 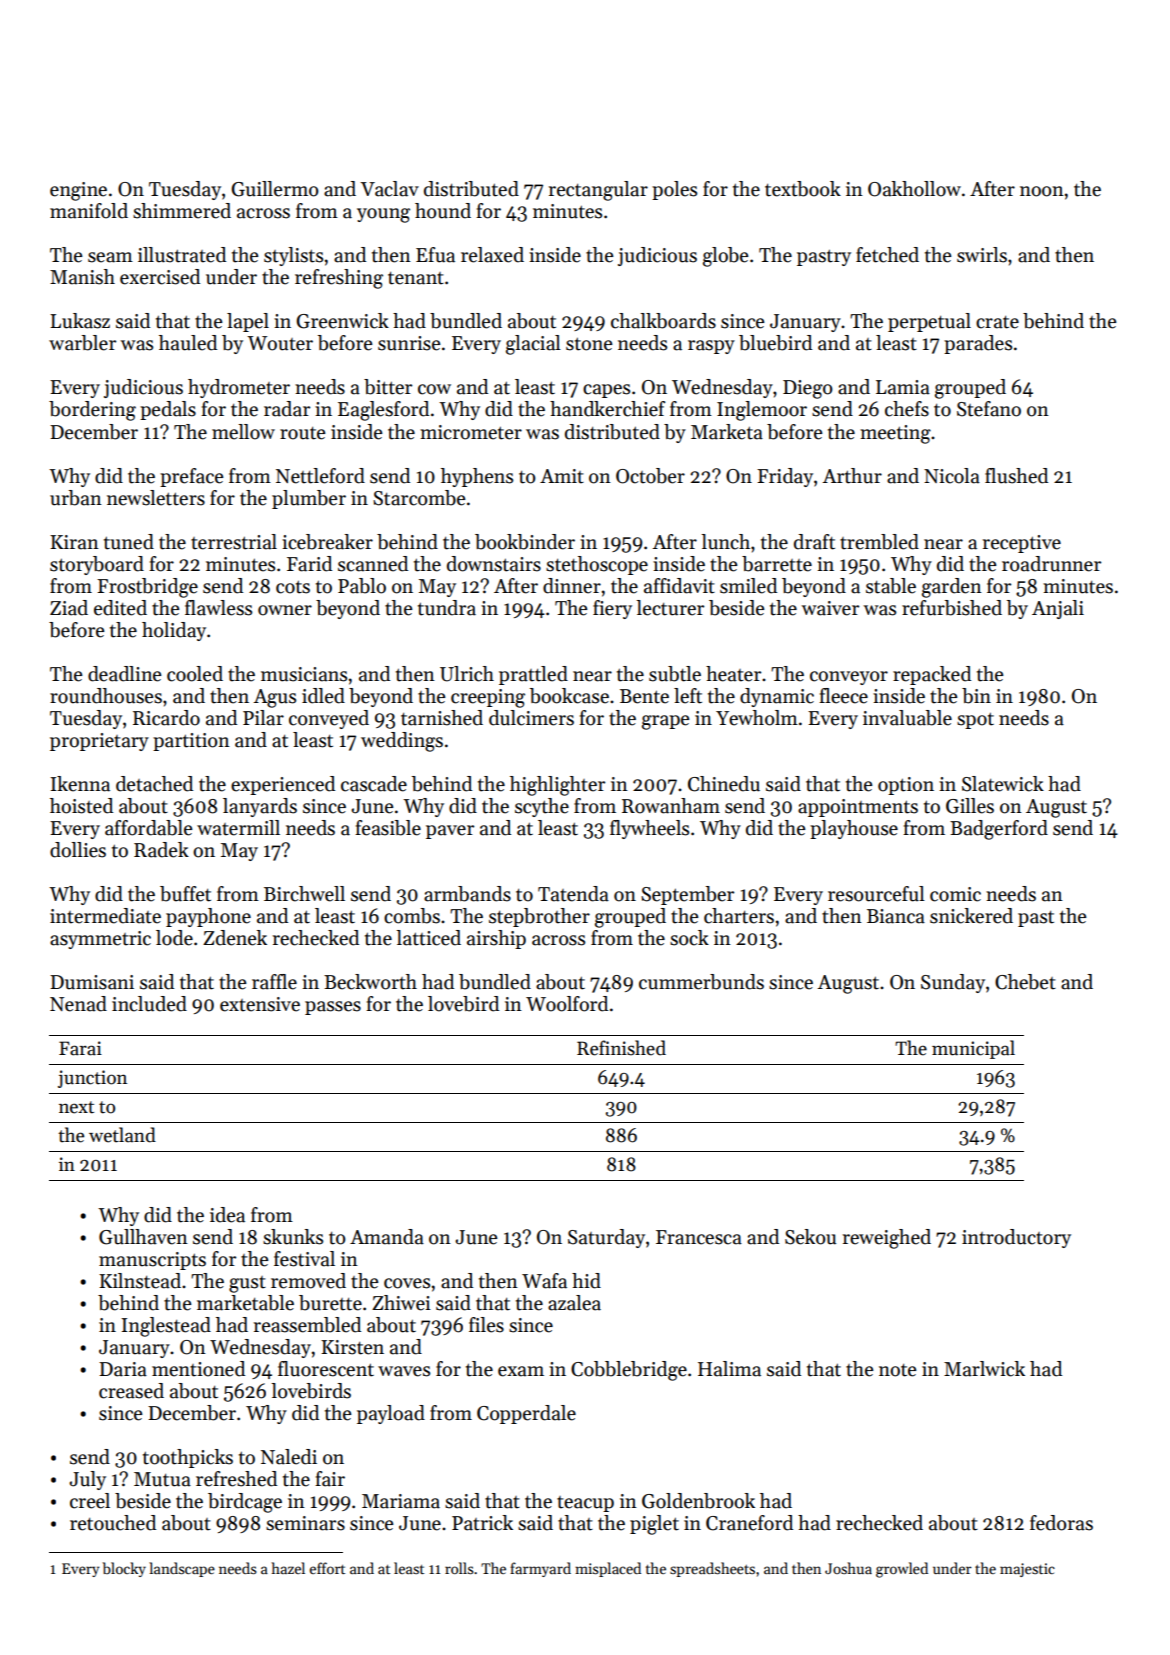 What do you see at coordinates (1025, 982) in the page?
I see `Chebet` at bounding box center [1025, 982].
